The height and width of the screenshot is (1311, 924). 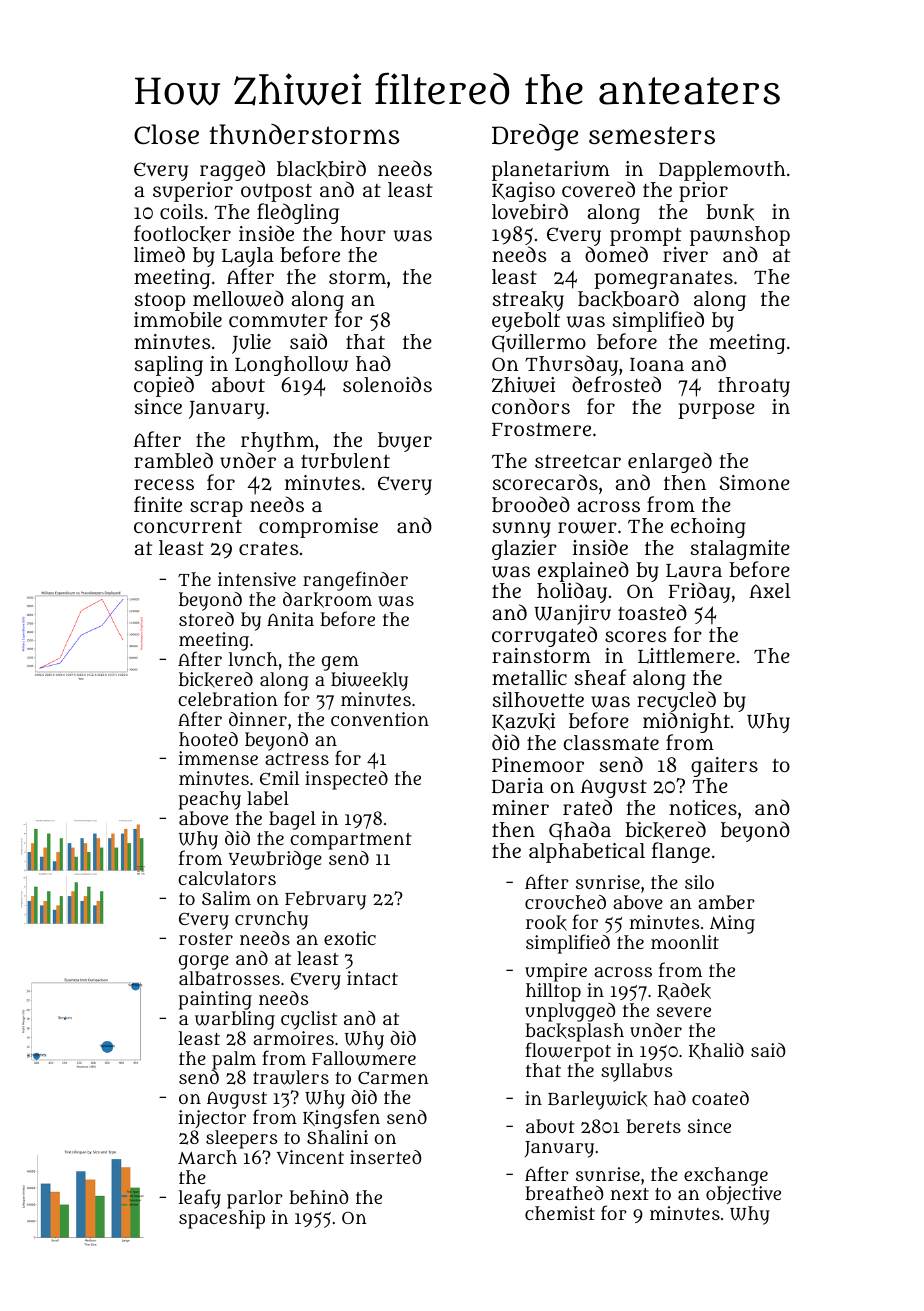 What do you see at coordinates (293, 1038) in the screenshot?
I see `armoires` at bounding box center [293, 1038].
